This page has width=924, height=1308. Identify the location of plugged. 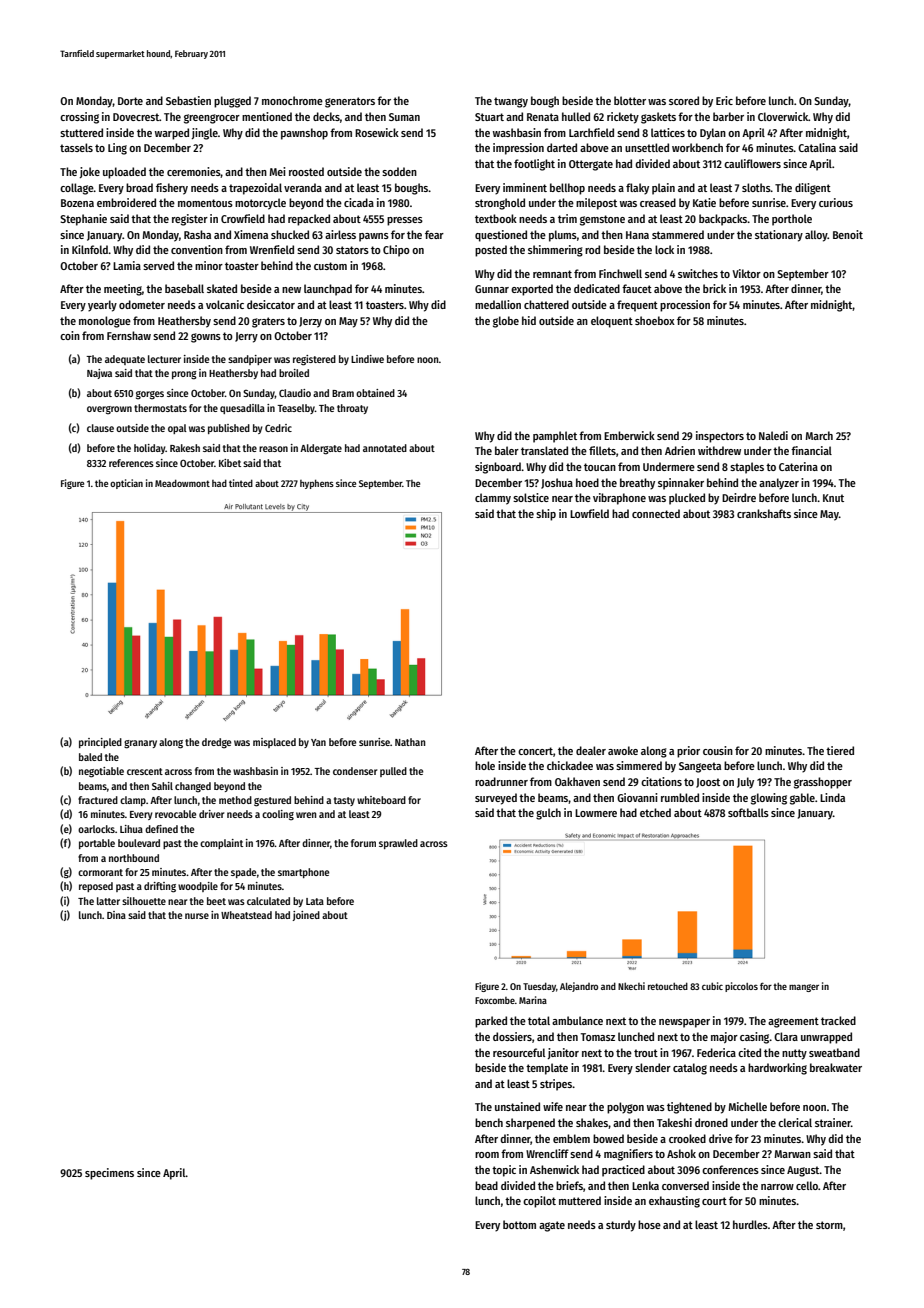
(232, 102).
